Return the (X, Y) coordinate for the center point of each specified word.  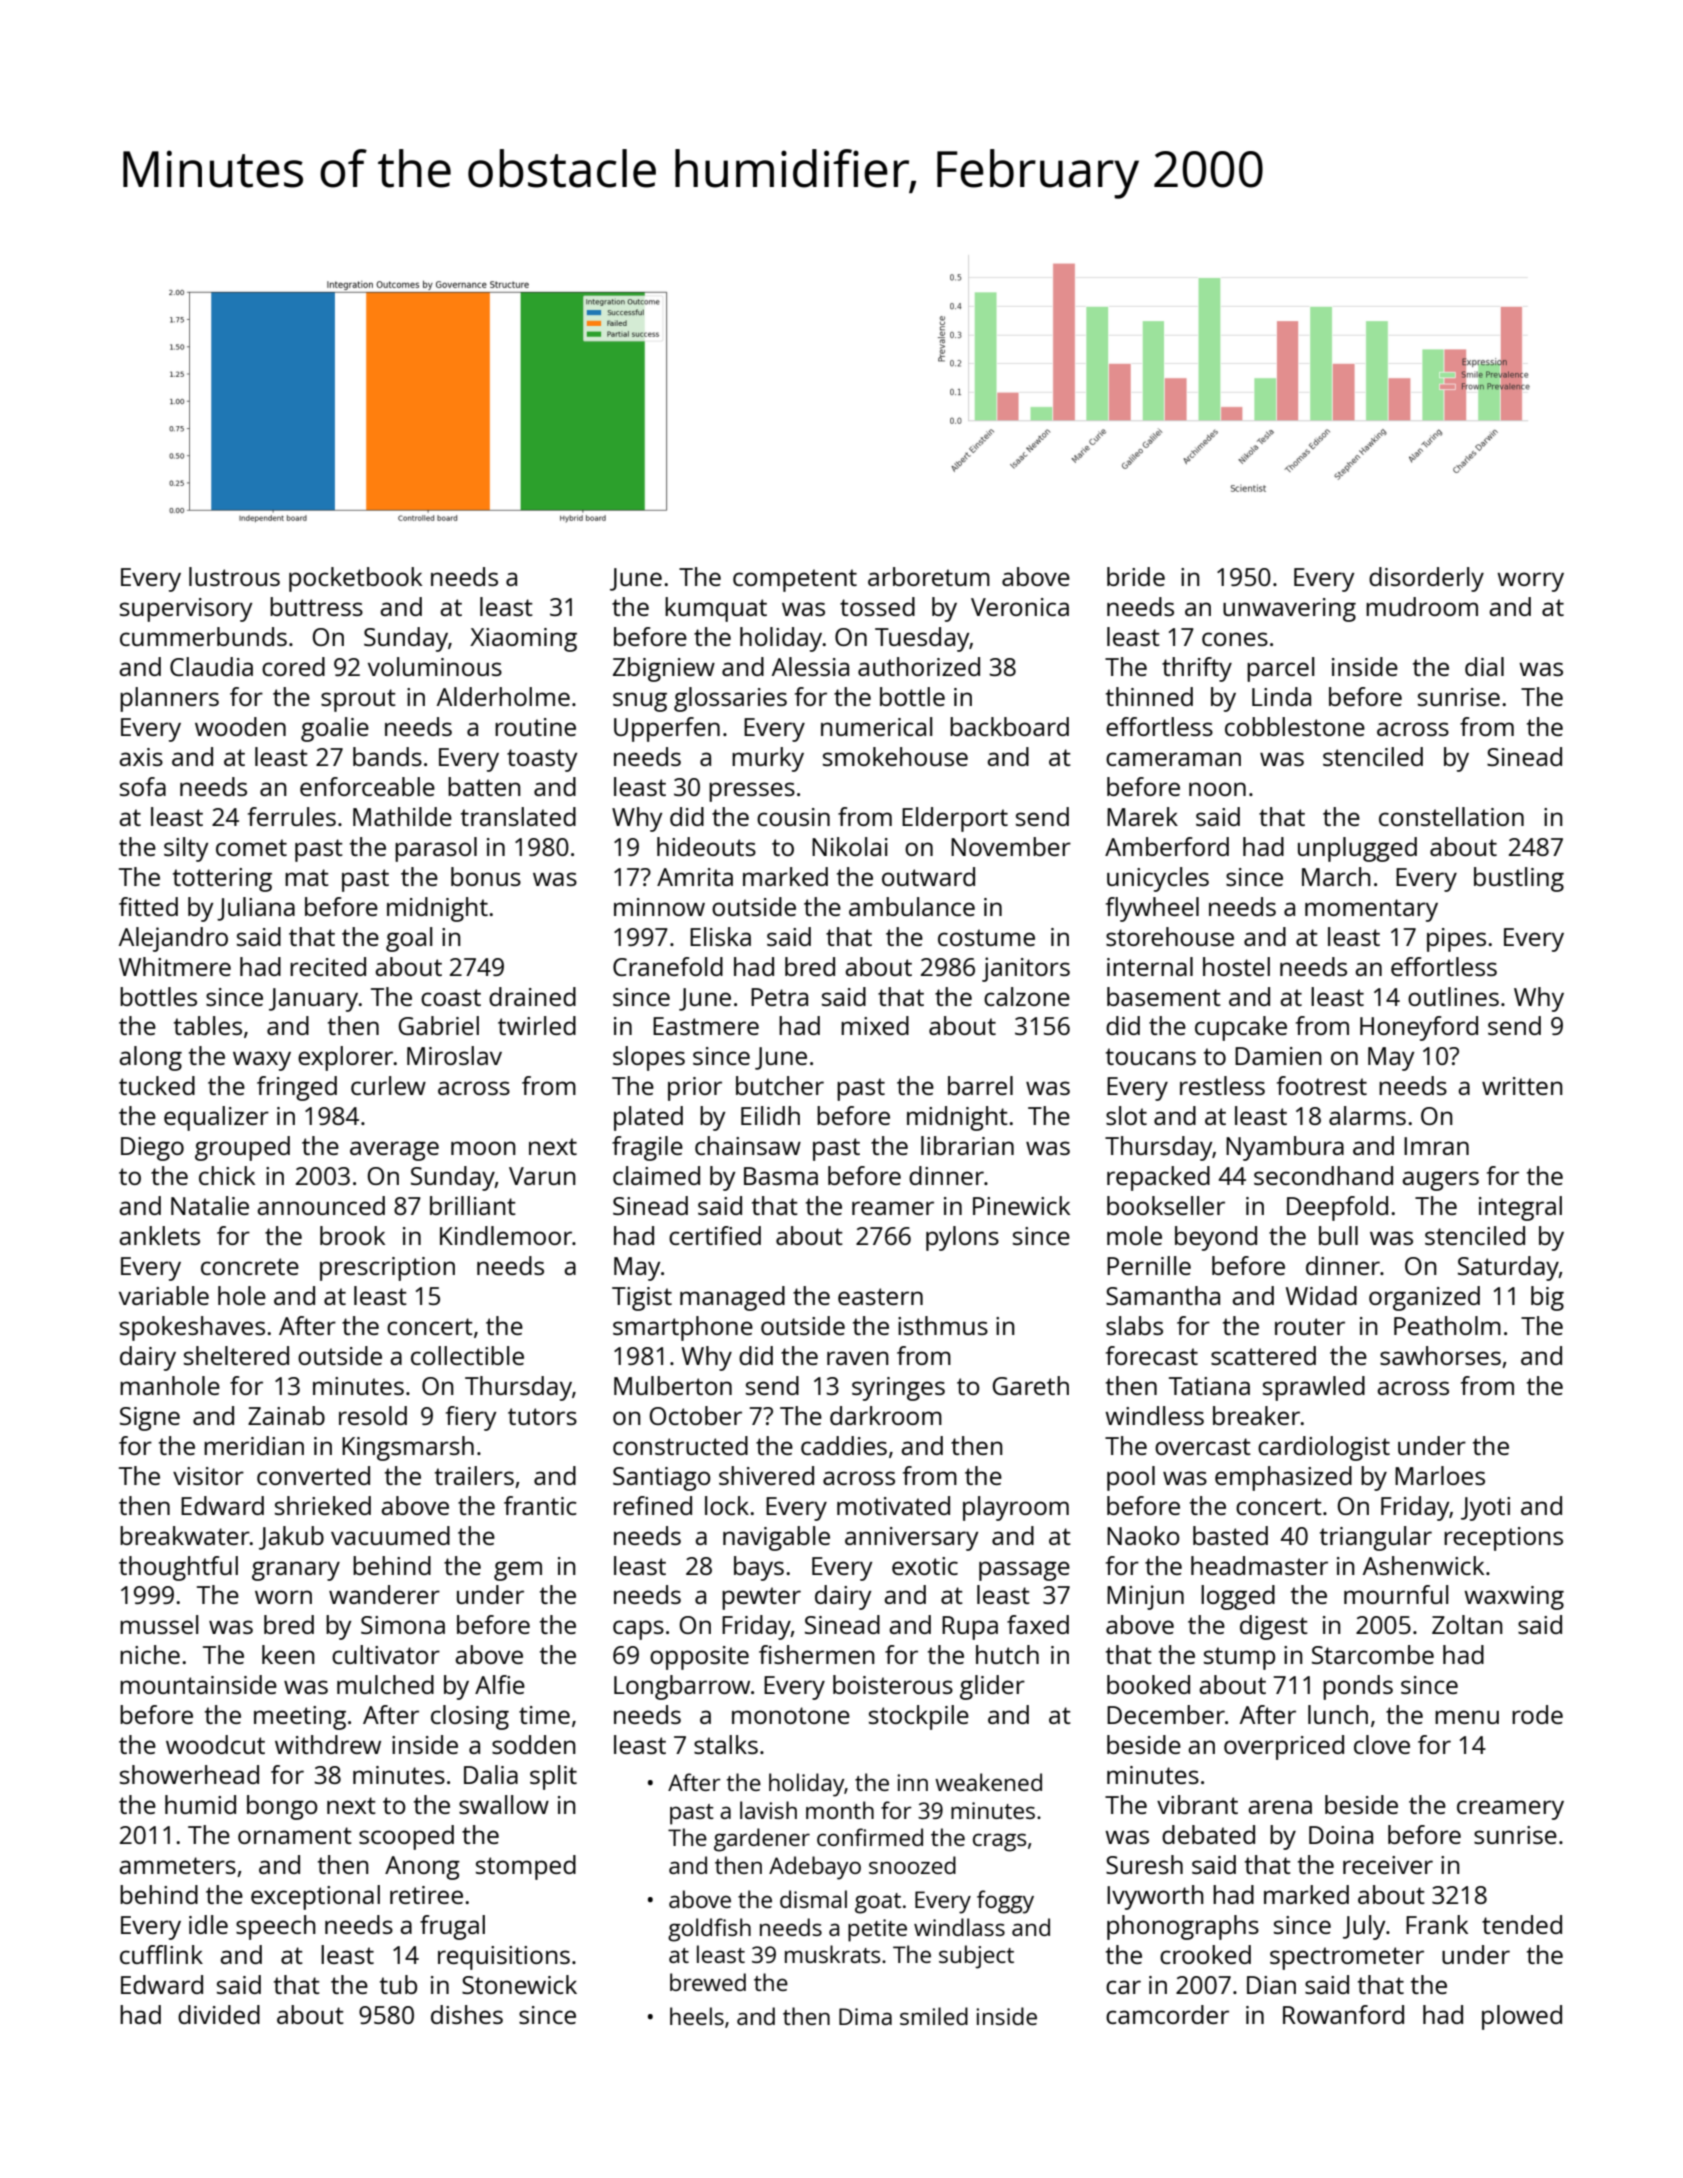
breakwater (185, 1535)
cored (293, 666)
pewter (761, 1598)
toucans (1151, 1056)
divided (219, 2014)
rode (1537, 1714)
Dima (865, 2016)
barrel (980, 1085)
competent (795, 580)
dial (1484, 666)
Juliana (256, 909)
